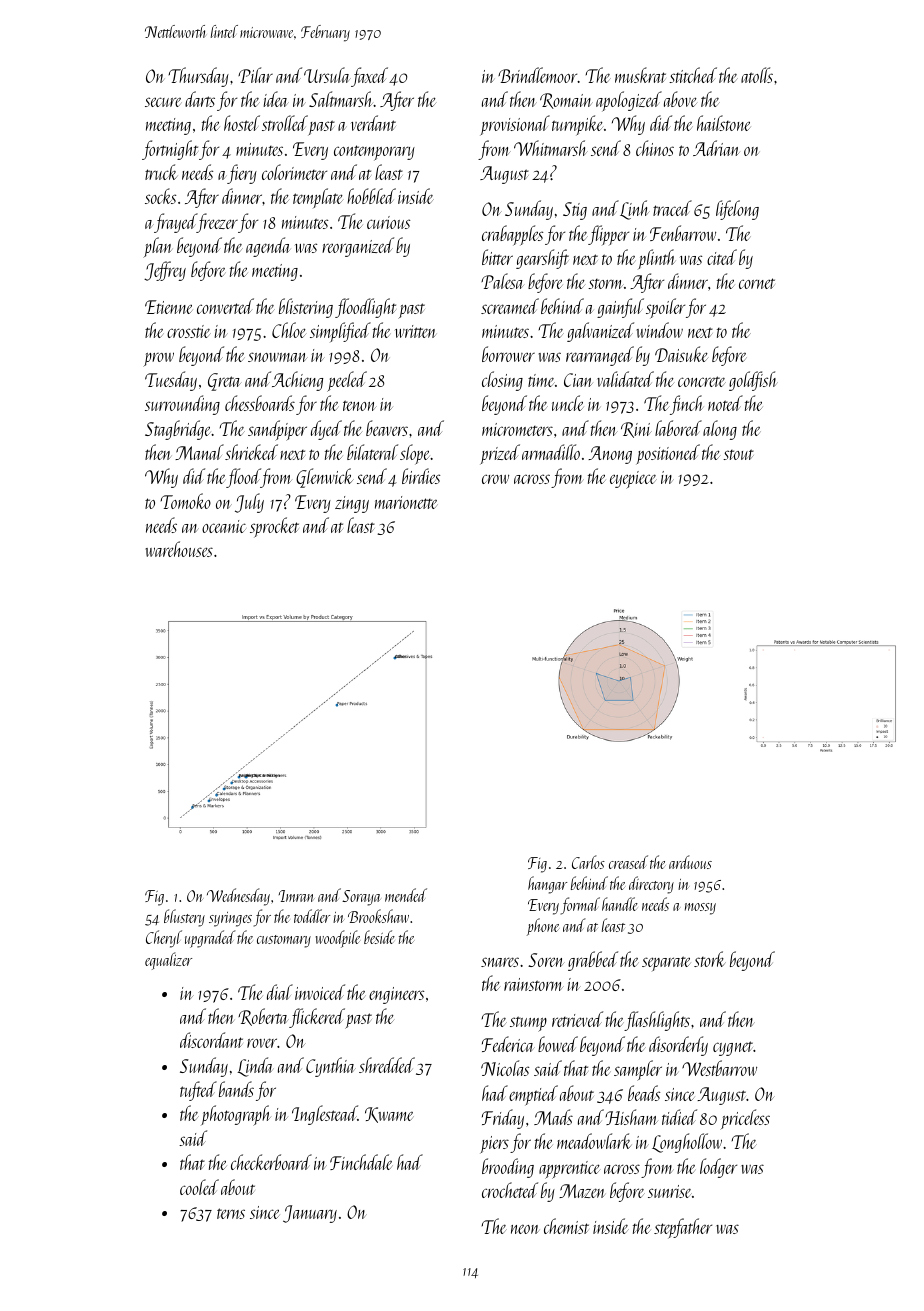 This image has height=1311, width=924. Describe the element at coordinates (242, 174) in the image. I see `fiery` at that location.
